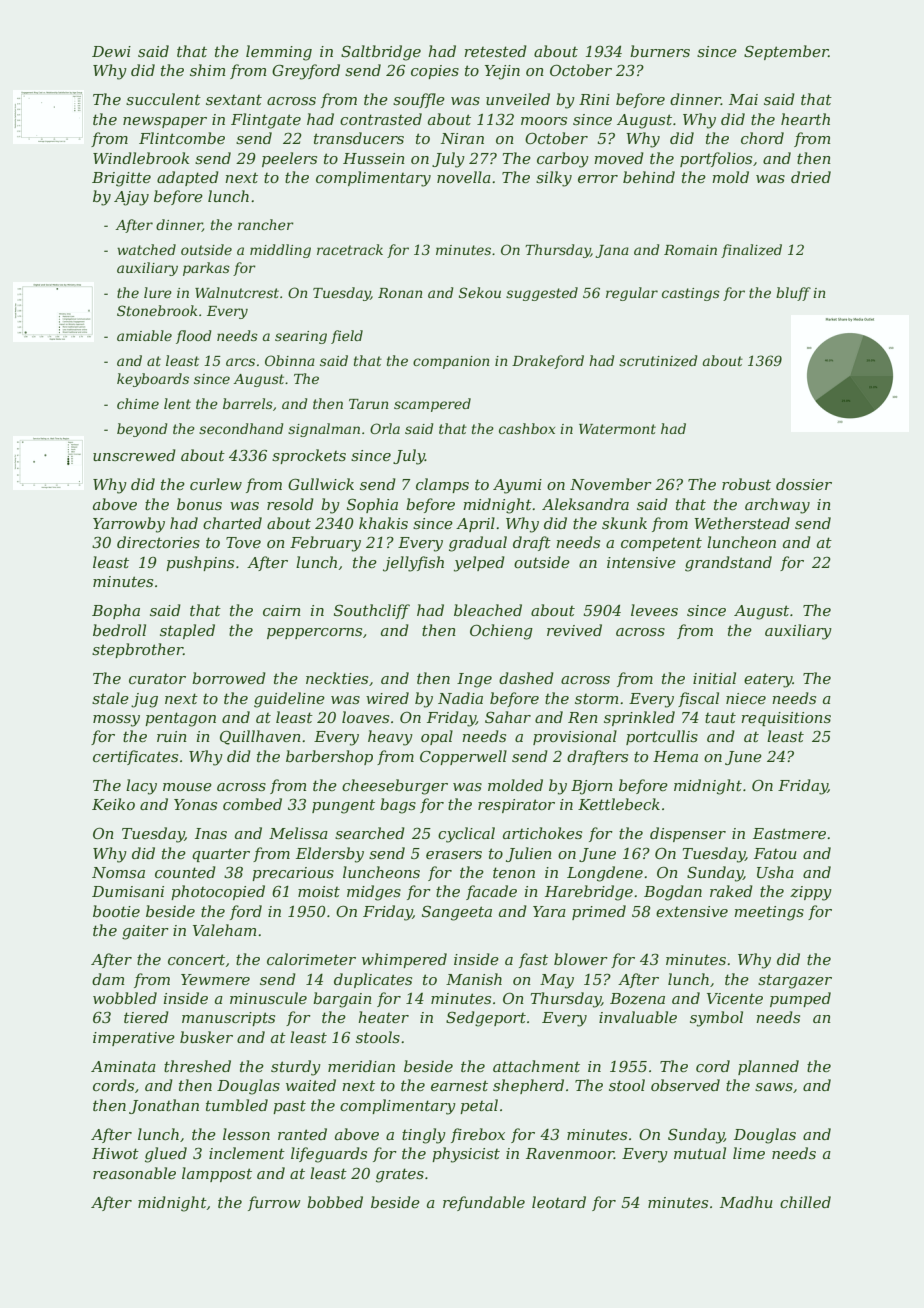 This screenshot has height=1308, width=924. I want to click on furrow, so click(274, 1203).
